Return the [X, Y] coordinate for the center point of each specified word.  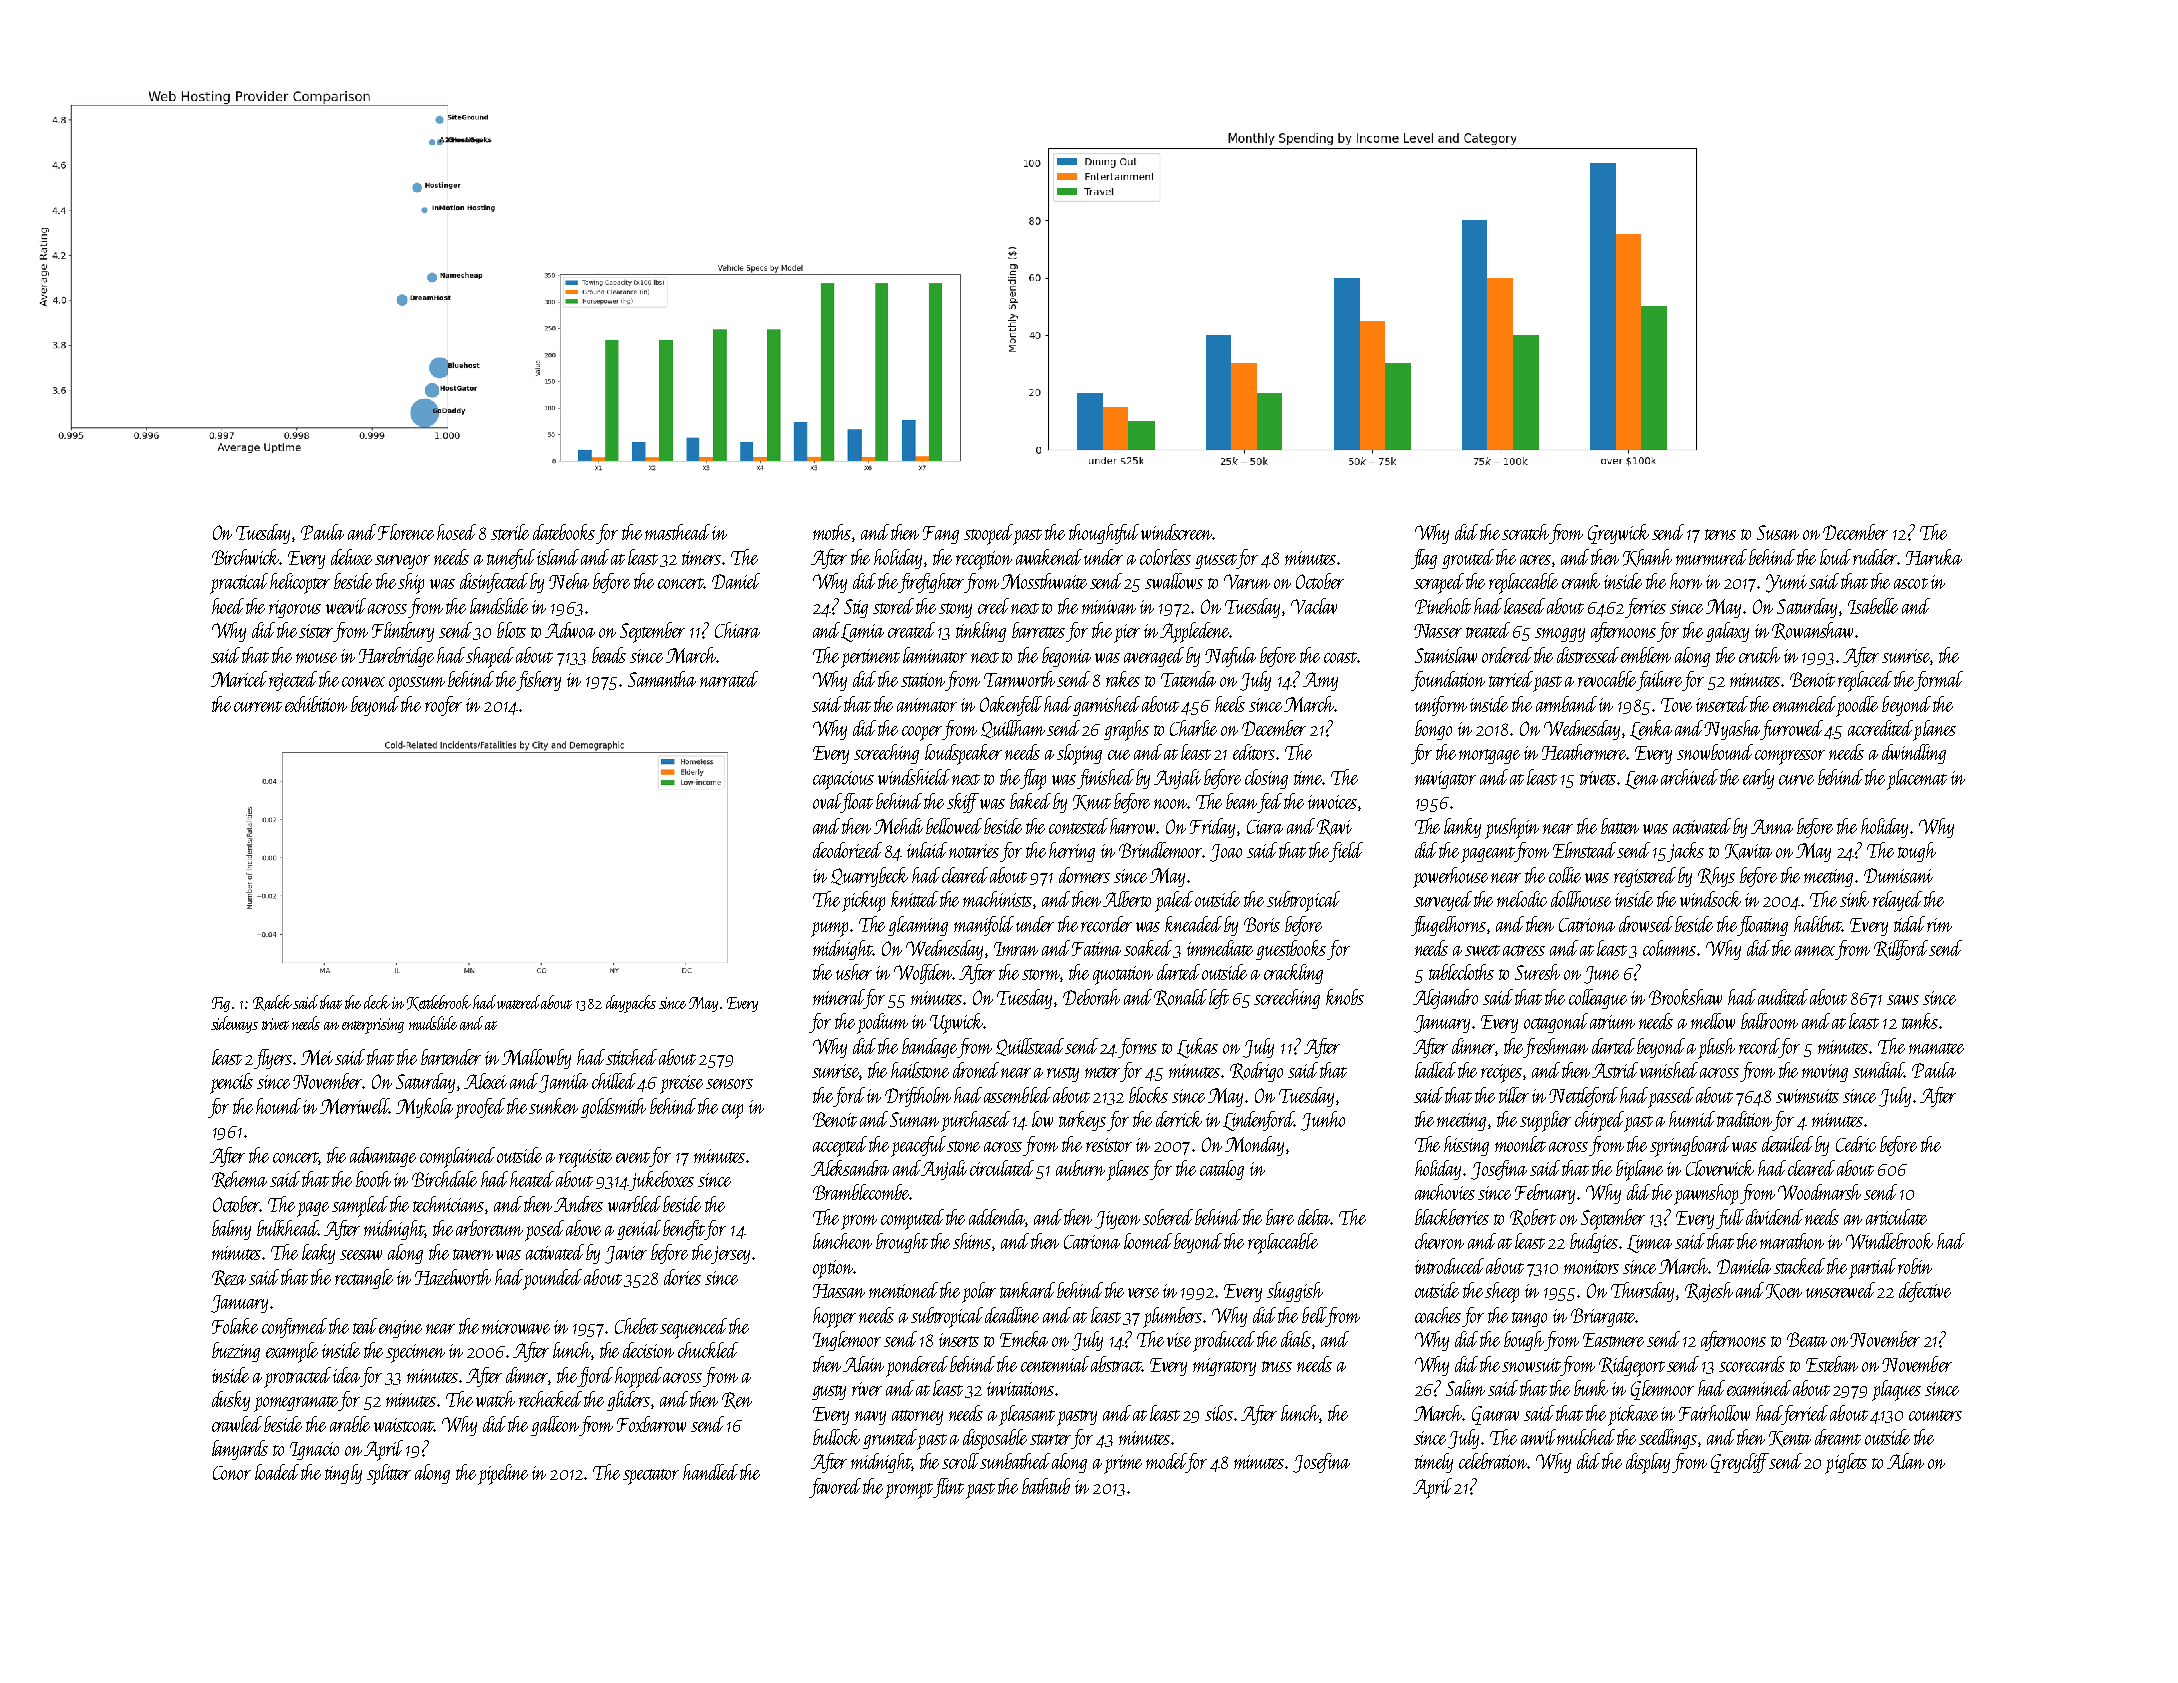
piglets [1846, 1463]
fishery [539, 681]
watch [495, 1399]
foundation [1448, 681]
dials [1296, 1339]
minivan [1109, 607]
